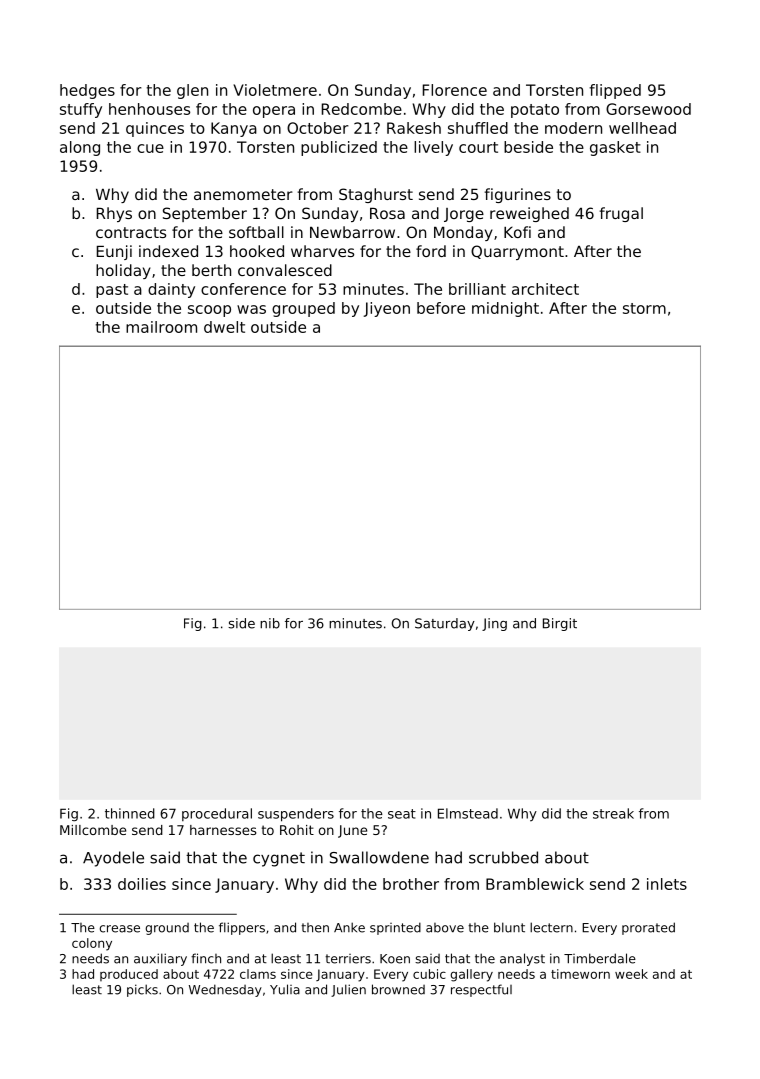 This image has height=1079, width=760. I want to click on Saturday, so click(445, 624).
